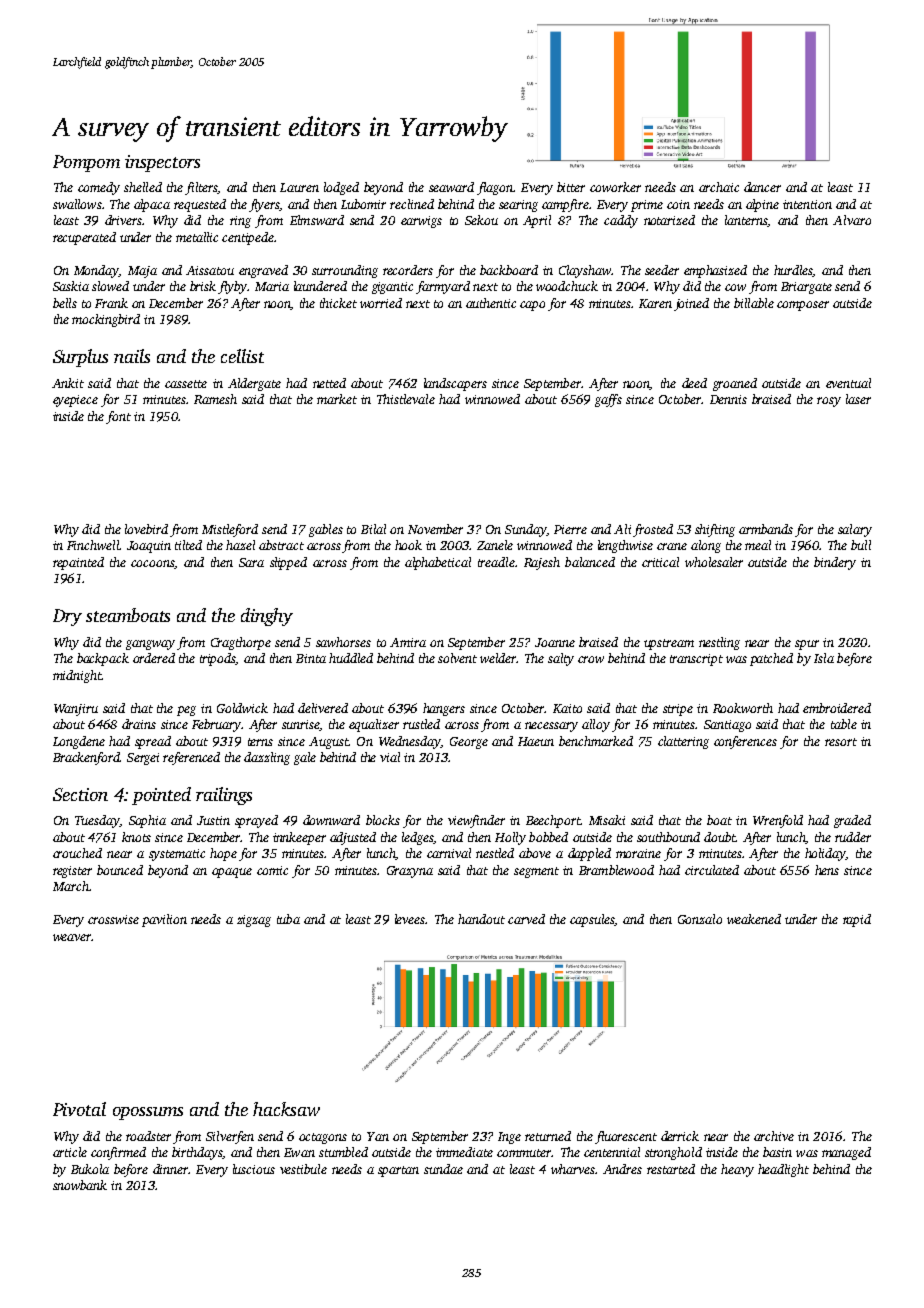 The image size is (924, 1308). Describe the element at coordinates (305, 758) in the image. I see `gale` at that location.
